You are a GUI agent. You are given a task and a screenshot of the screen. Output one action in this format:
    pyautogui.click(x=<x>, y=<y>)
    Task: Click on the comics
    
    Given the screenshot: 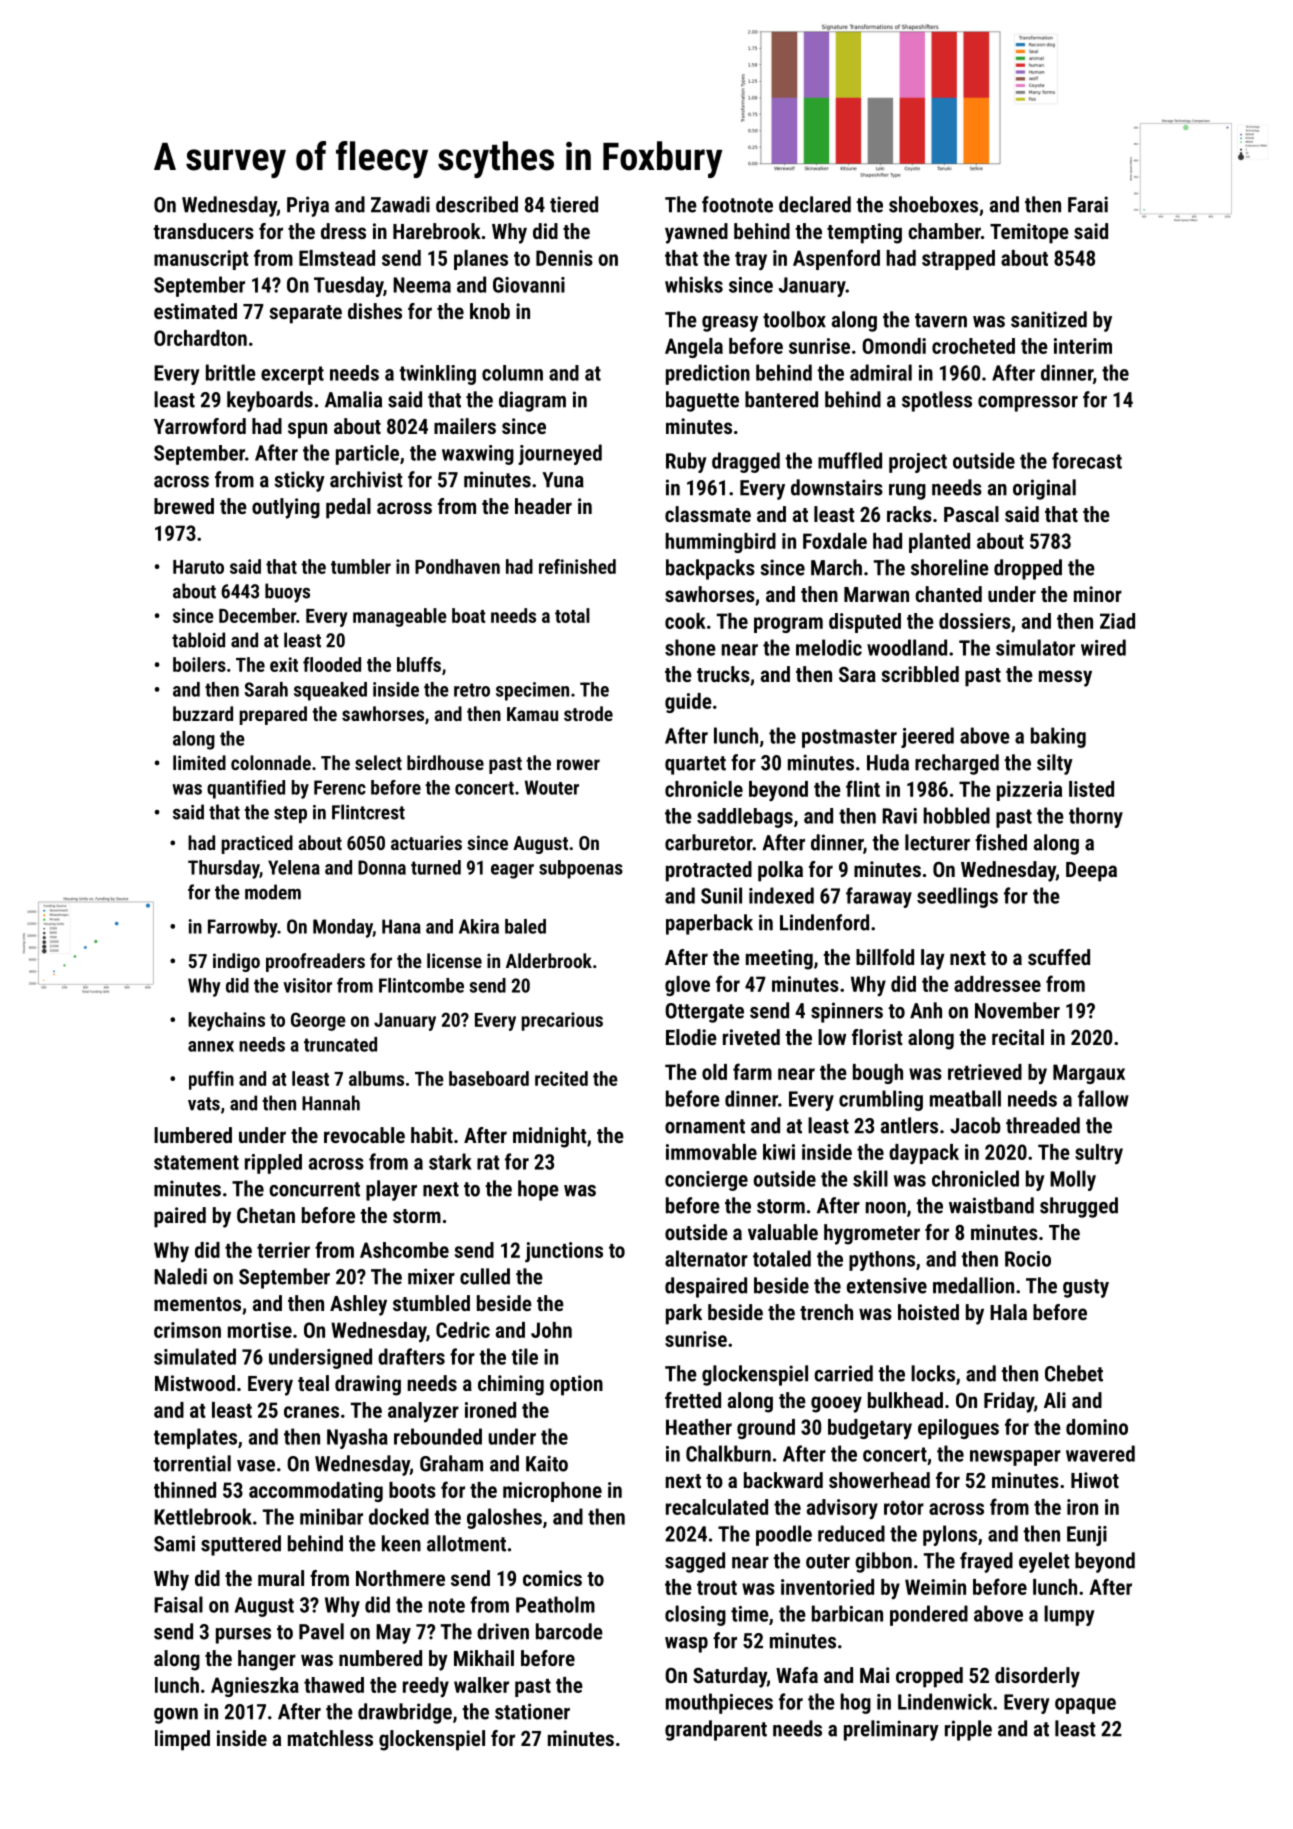 What is the action you would take?
    pyautogui.click(x=552, y=1578)
